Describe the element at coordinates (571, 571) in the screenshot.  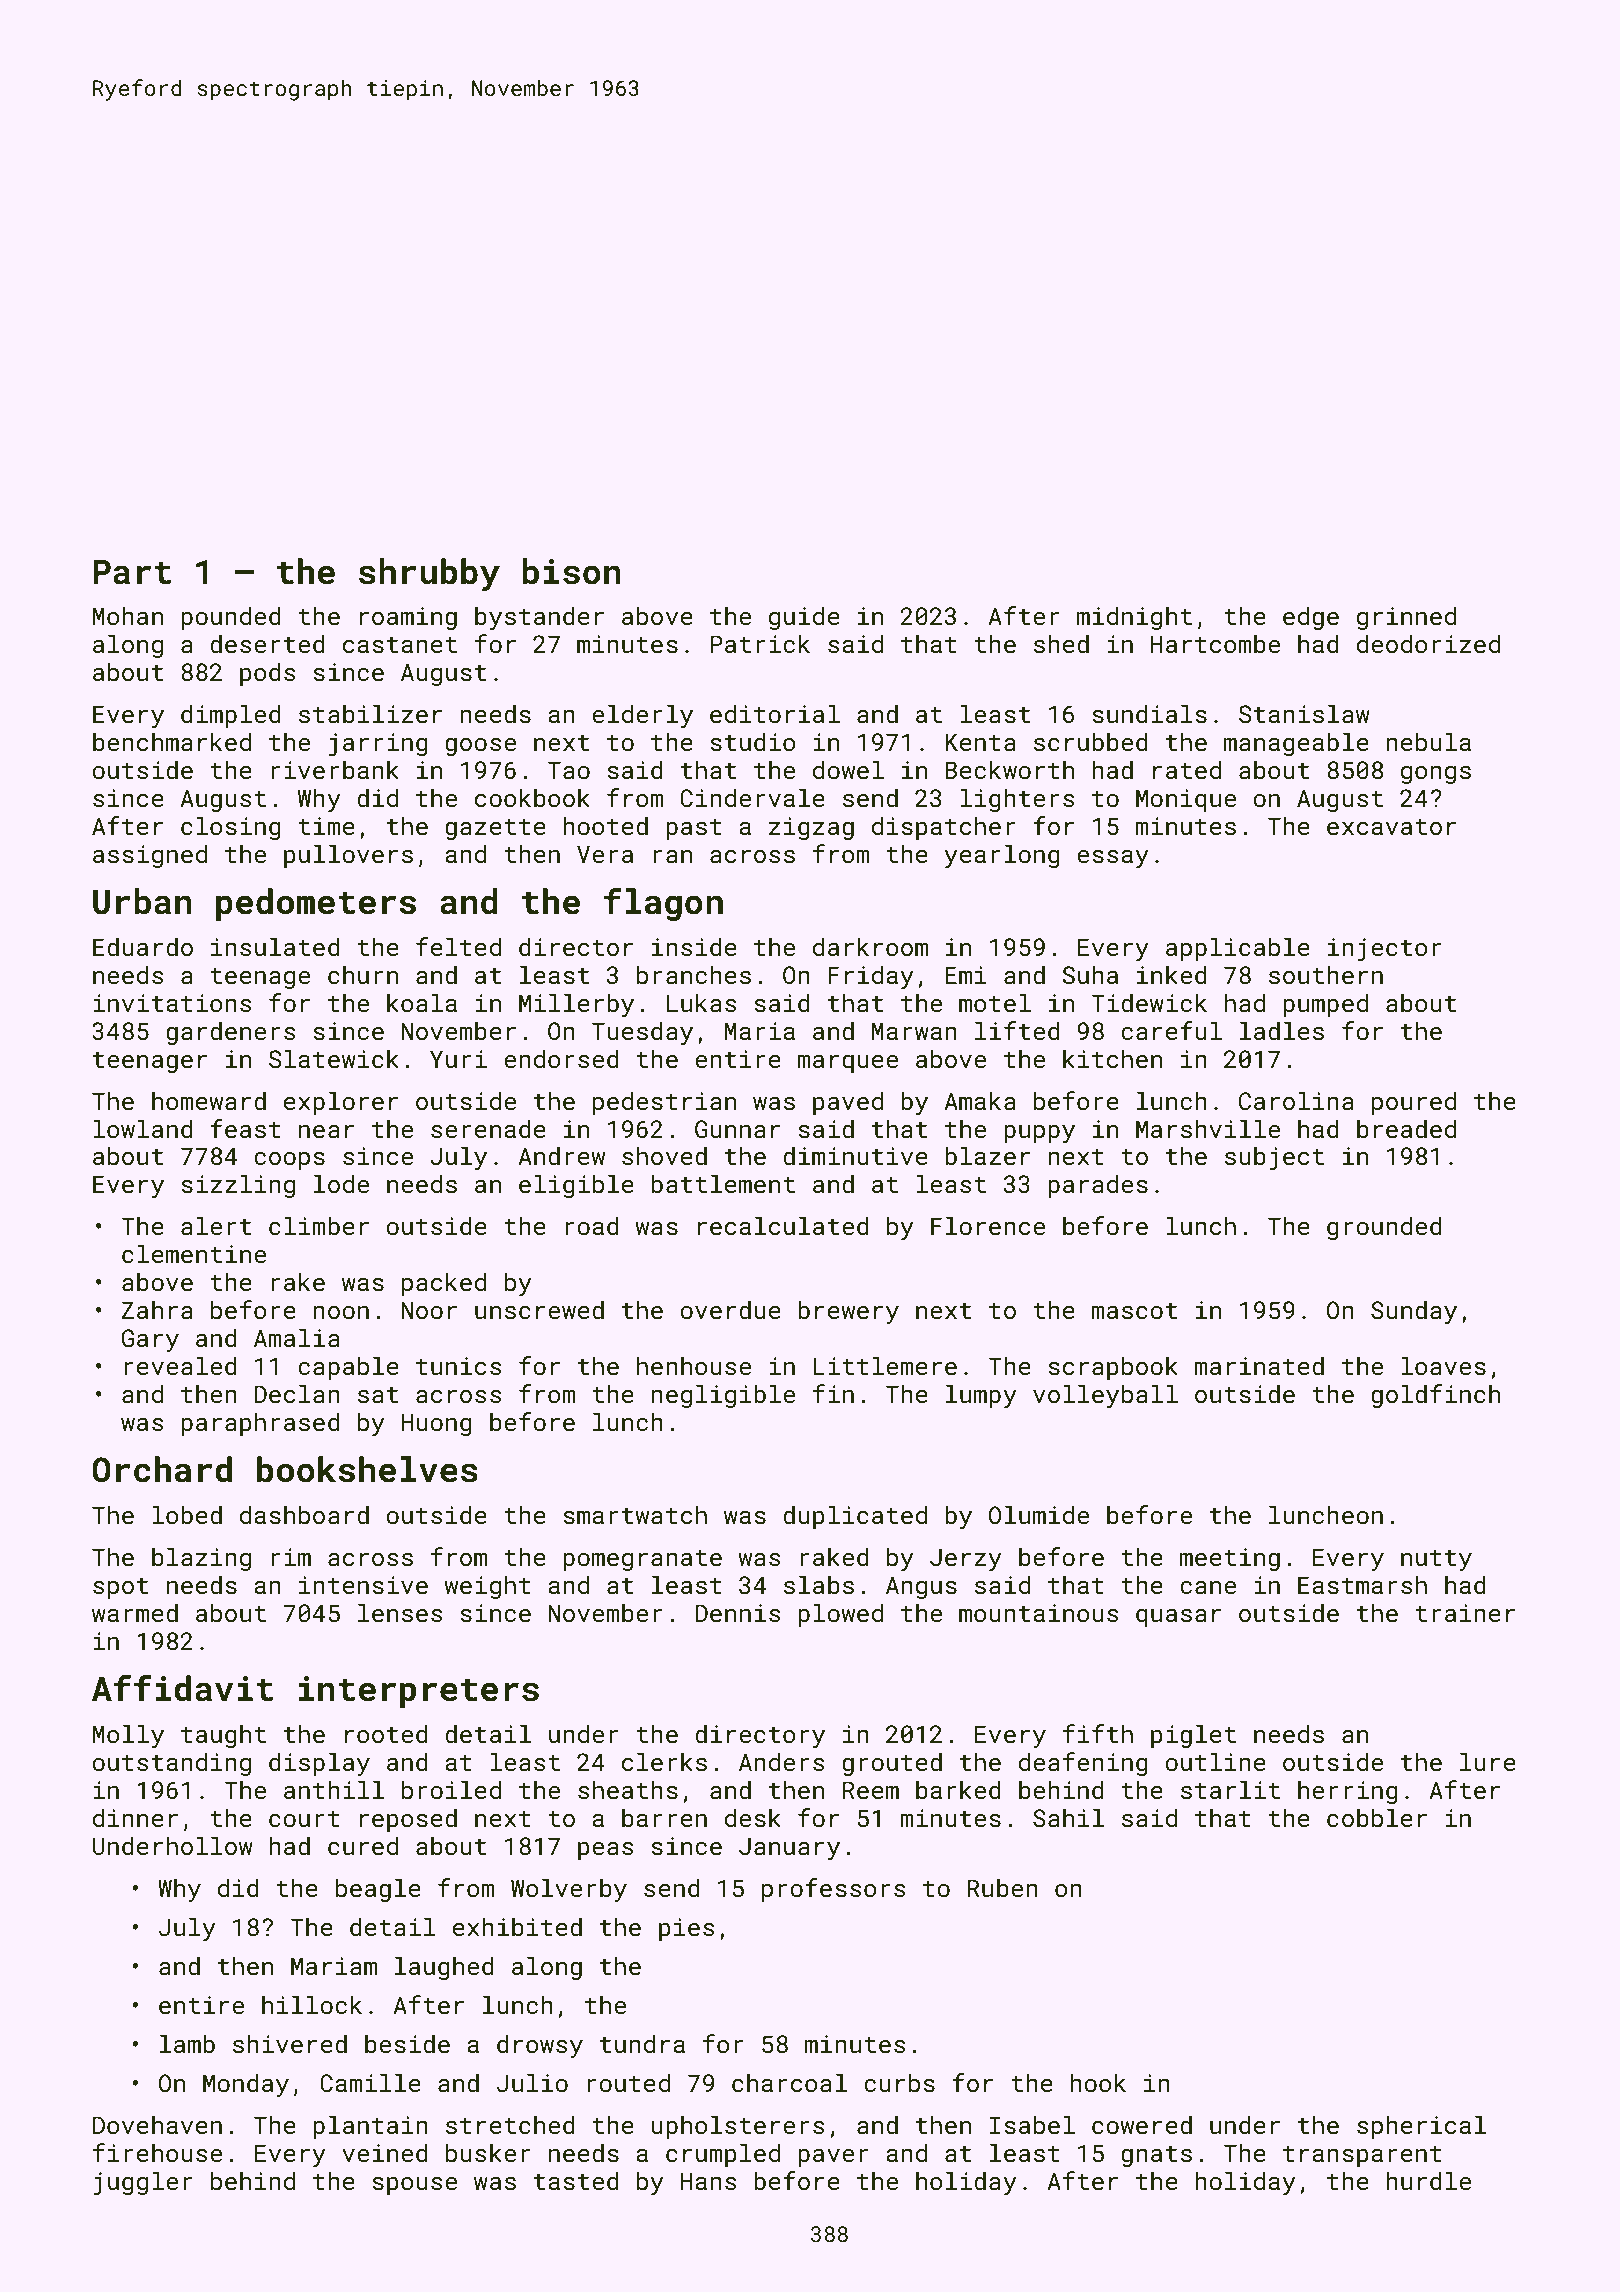
I see `bison` at that location.
